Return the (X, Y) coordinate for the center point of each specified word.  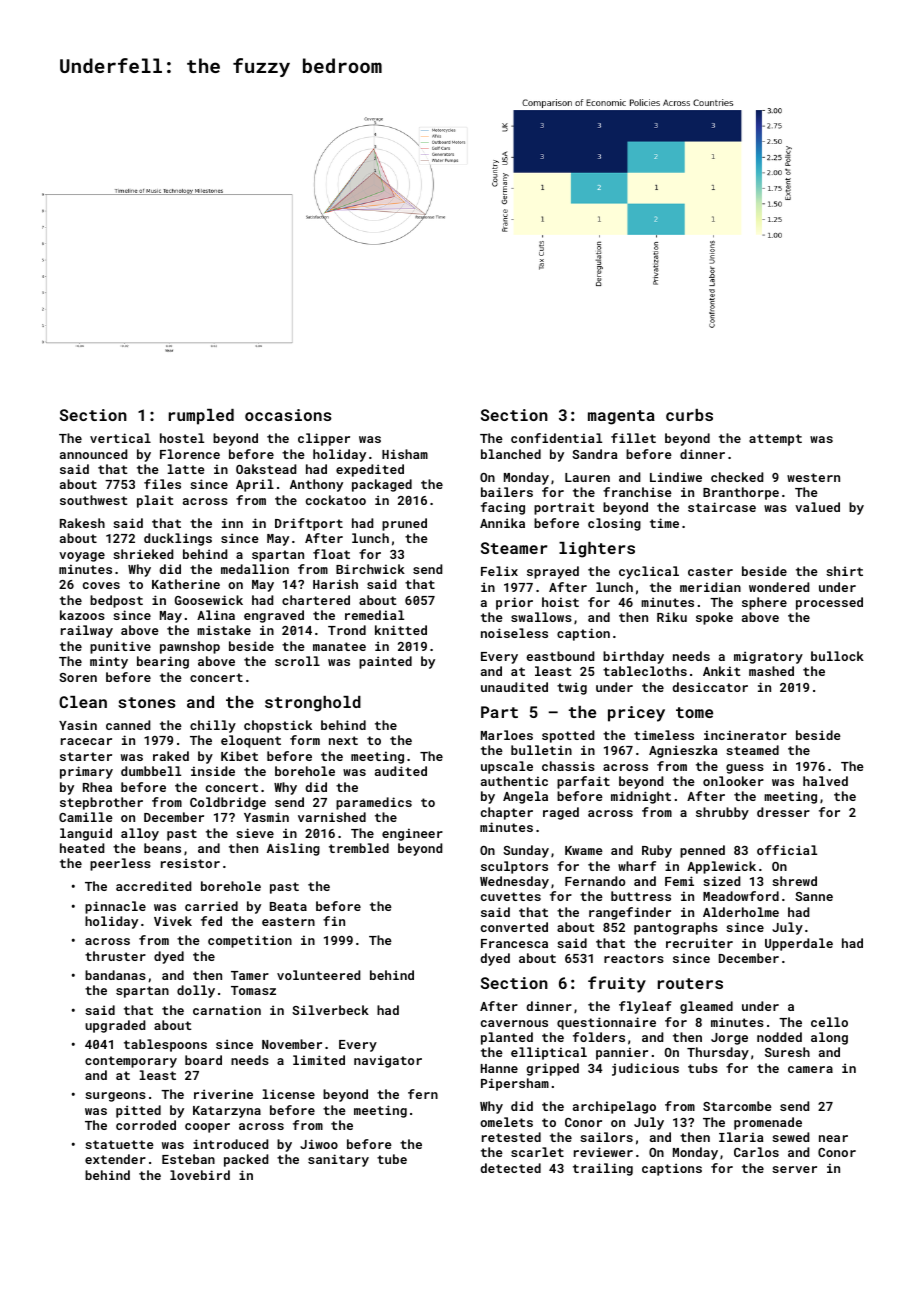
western (813, 477)
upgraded (115, 1026)
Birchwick (370, 569)
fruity (617, 984)
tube (392, 1159)
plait (155, 501)
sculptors (514, 867)
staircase (722, 507)
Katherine (186, 584)
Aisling (293, 849)
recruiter (699, 943)
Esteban (188, 1159)
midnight (641, 797)
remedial (374, 615)
